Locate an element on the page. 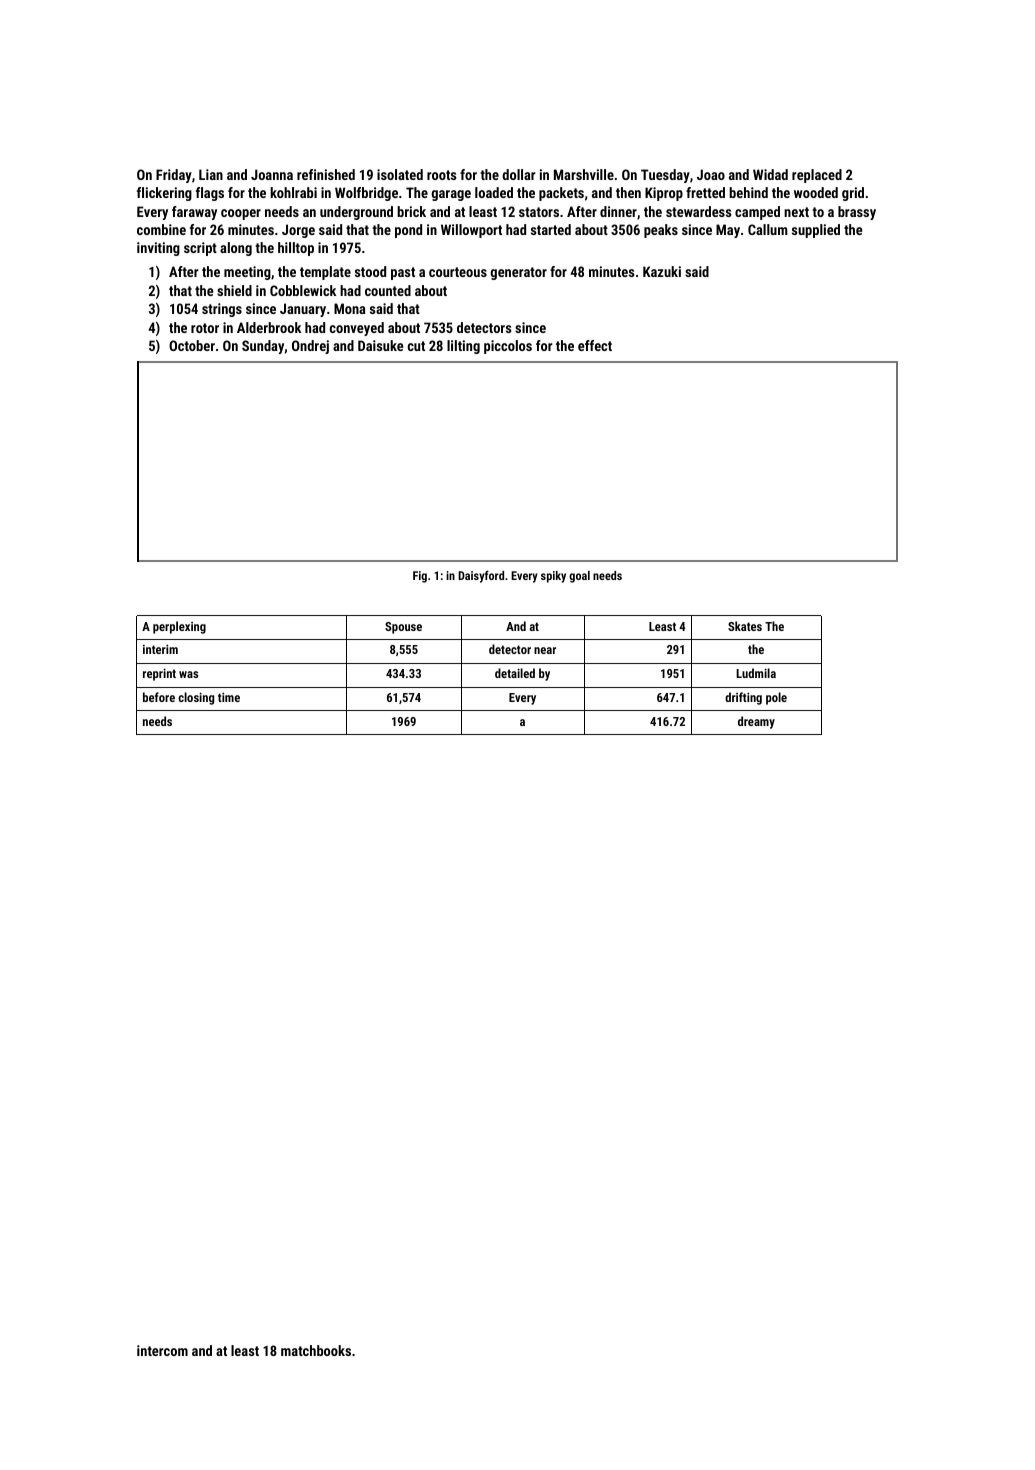 The height and width of the image is (1470, 1035). drifting is located at coordinates (743, 698).
